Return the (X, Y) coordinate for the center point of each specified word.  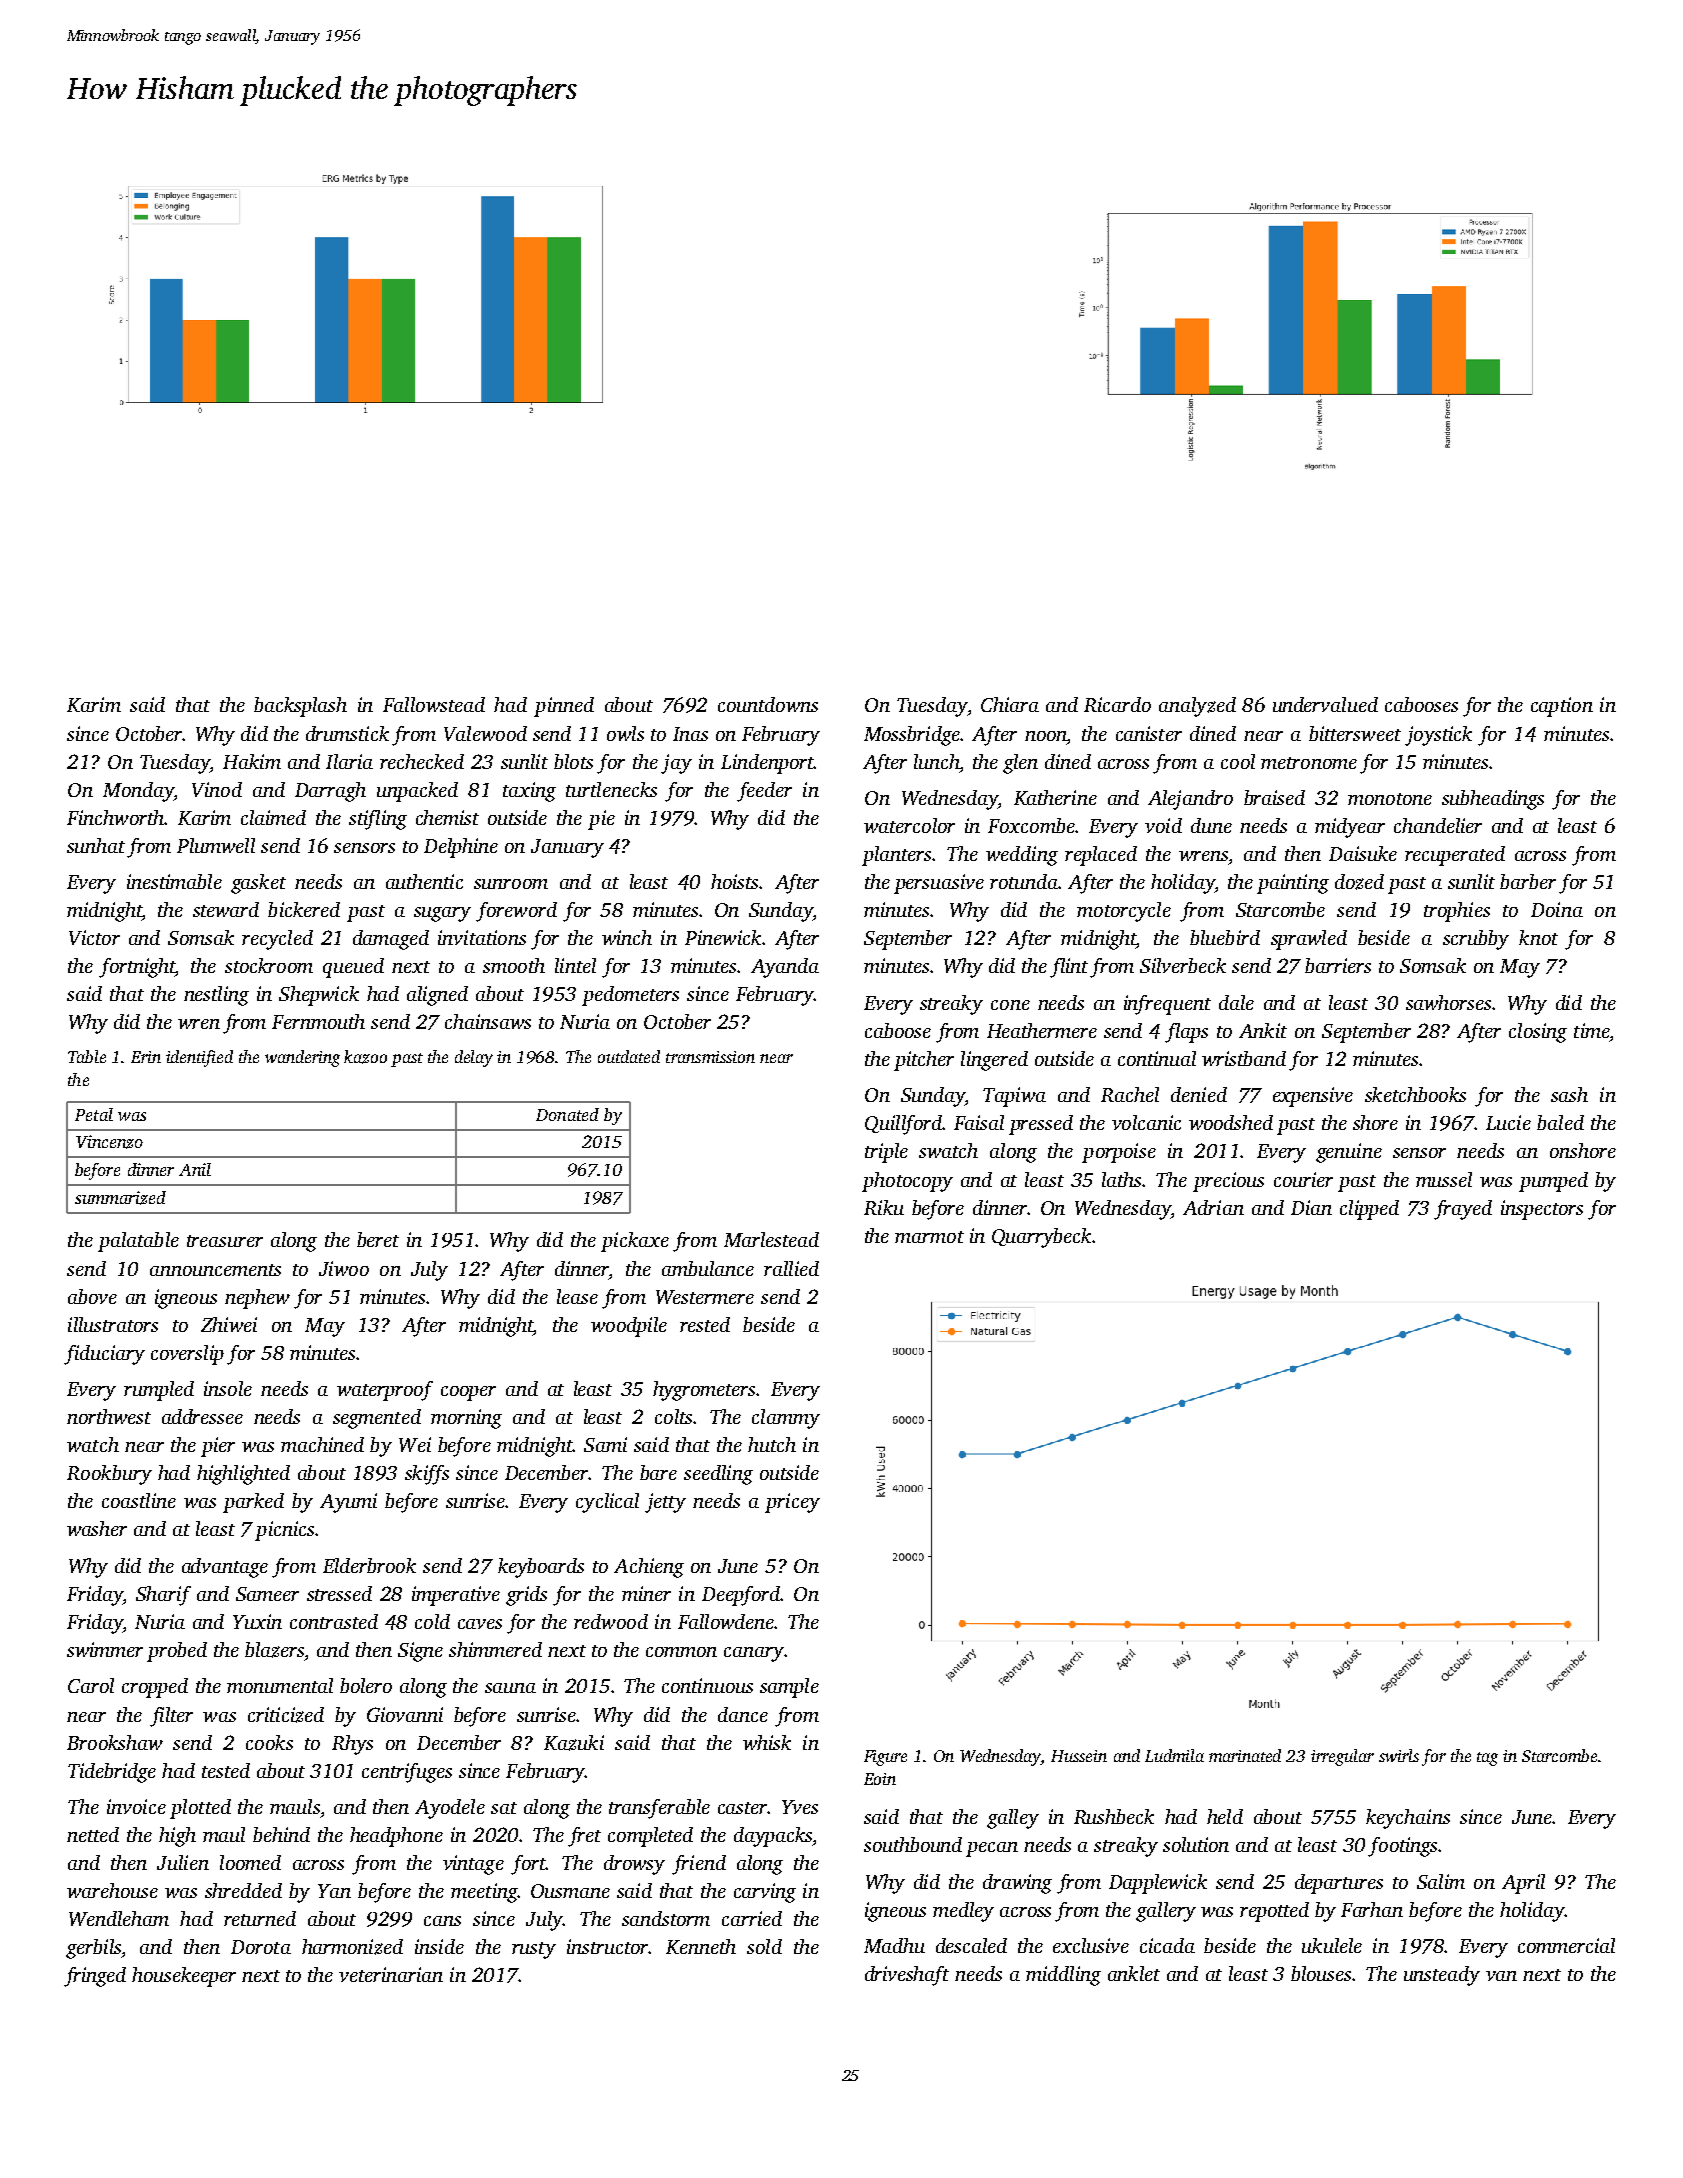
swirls (1399, 1755)
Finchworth (115, 817)
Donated (567, 1114)
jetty (665, 1503)
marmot (929, 1237)
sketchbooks (1415, 1094)
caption (1562, 707)
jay (676, 764)
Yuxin (257, 1621)
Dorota (261, 1947)
